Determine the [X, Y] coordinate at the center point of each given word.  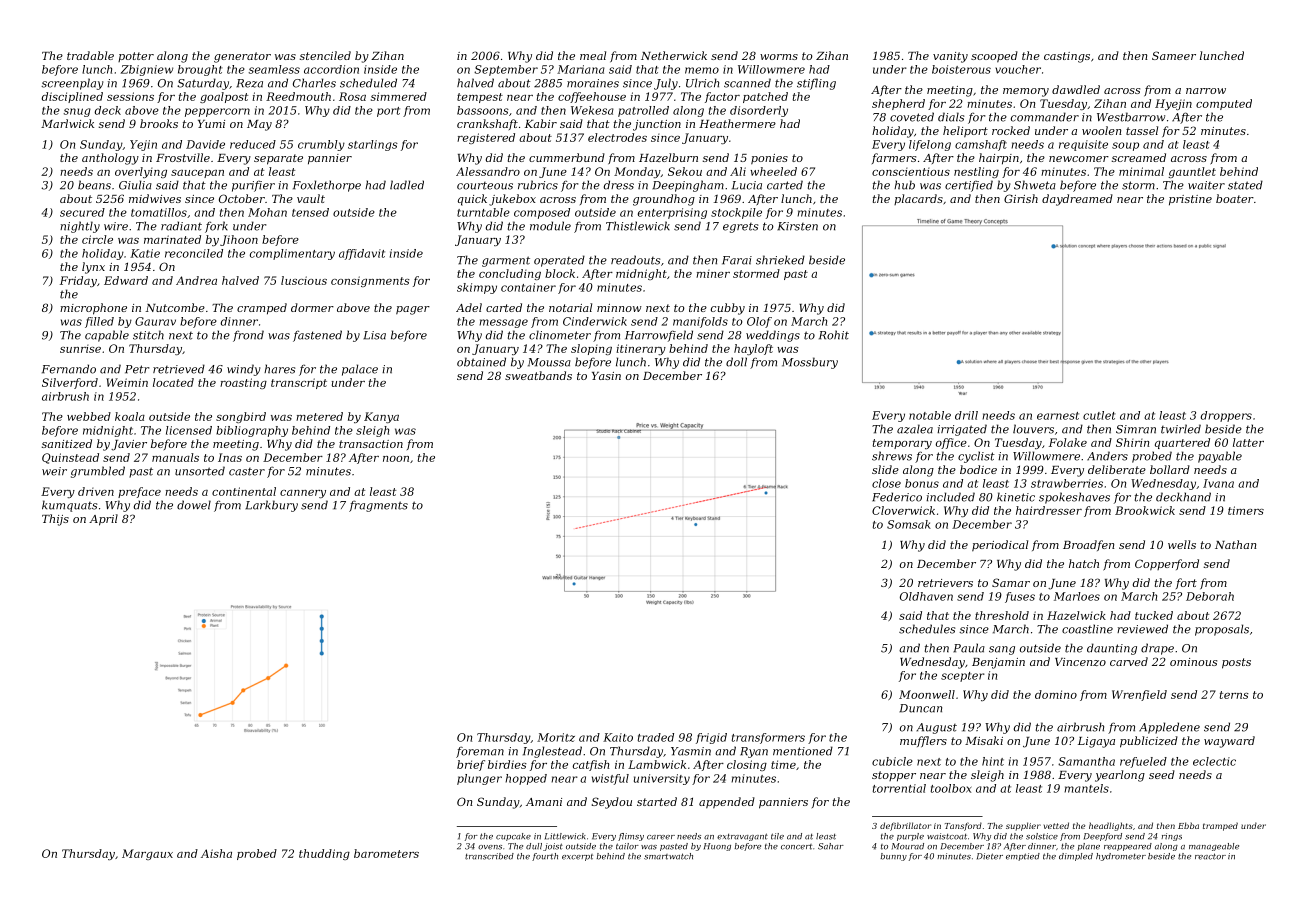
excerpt [577, 857]
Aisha [216, 853]
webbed [89, 416]
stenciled [325, 55]
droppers [1226, 416]
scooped [994, 57]
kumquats [69, 506]
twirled [1181, 429]
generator [242, 57]
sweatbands [538, 375]
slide [885, 469]
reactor [1210, 856]
